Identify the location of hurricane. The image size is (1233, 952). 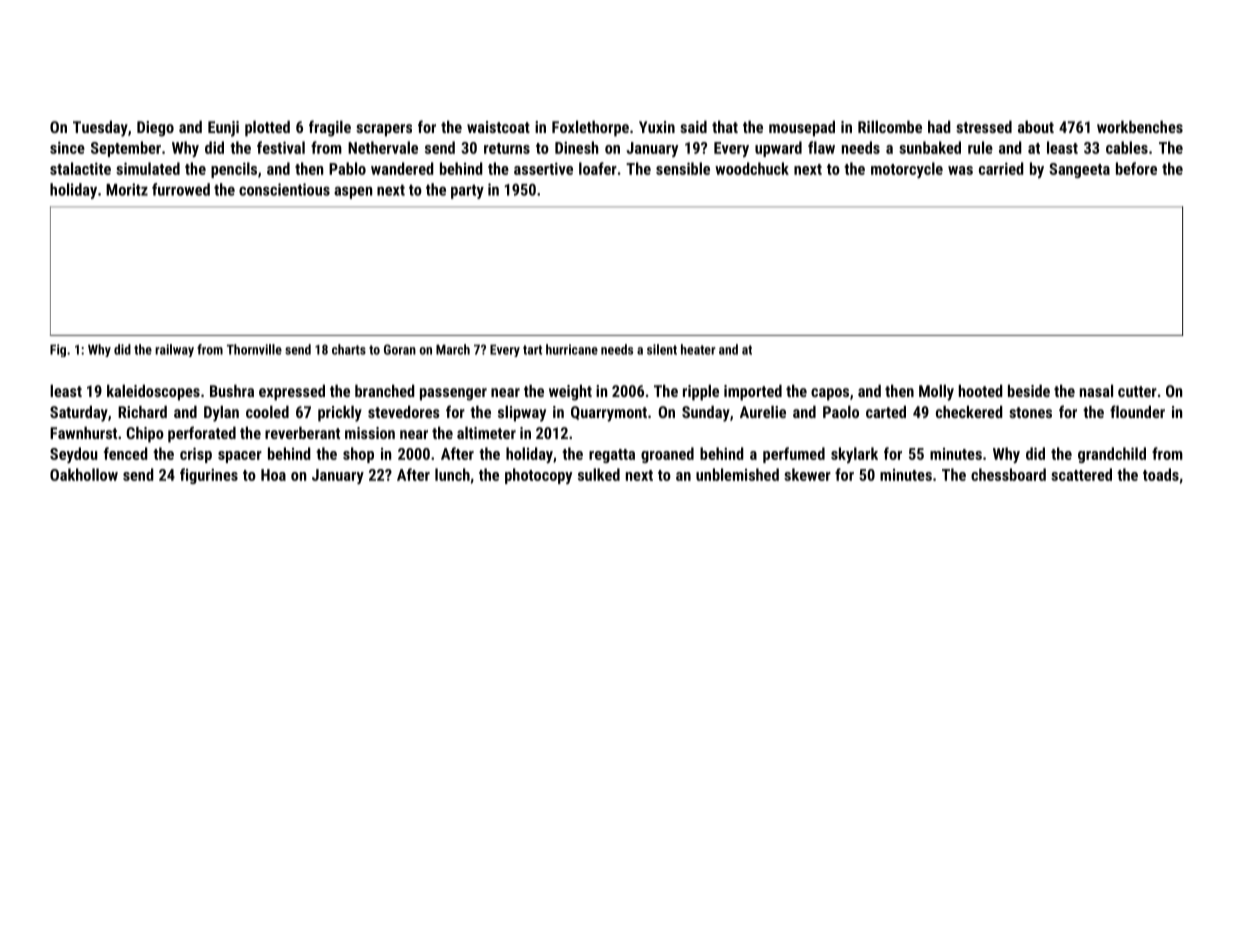
(572, 349).
